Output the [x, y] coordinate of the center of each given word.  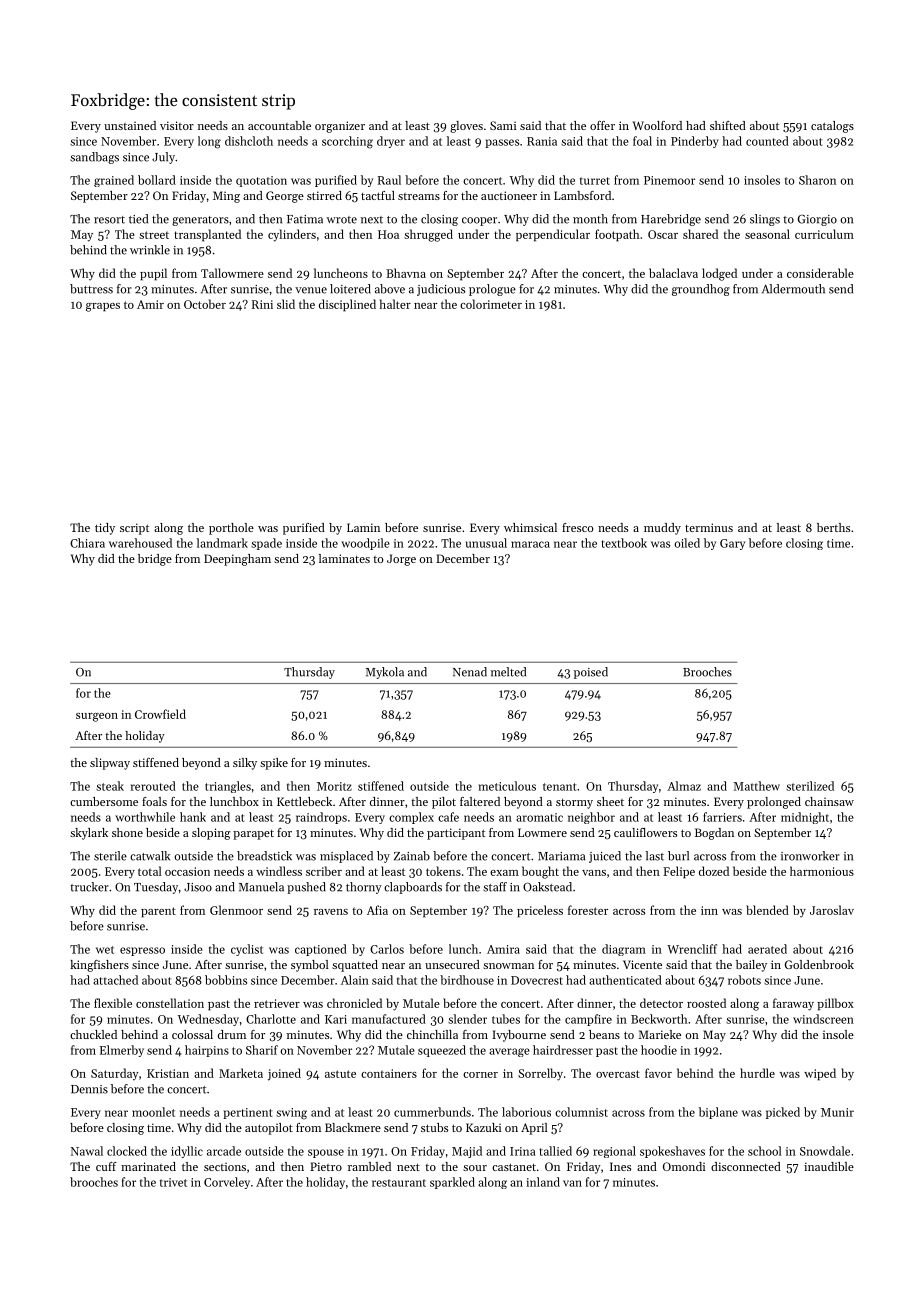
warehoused [140, 543]
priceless [540, 911]
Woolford [657, 125]
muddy [662, 529]
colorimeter [491, 304]
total [150, 871]
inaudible [829, 1166]
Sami [503, 125]
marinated [148, 1166]
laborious [526, 1112]
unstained [130, 125]
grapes [103, 307]
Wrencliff [692, 949]
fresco [577, 527]
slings [765, 220]
